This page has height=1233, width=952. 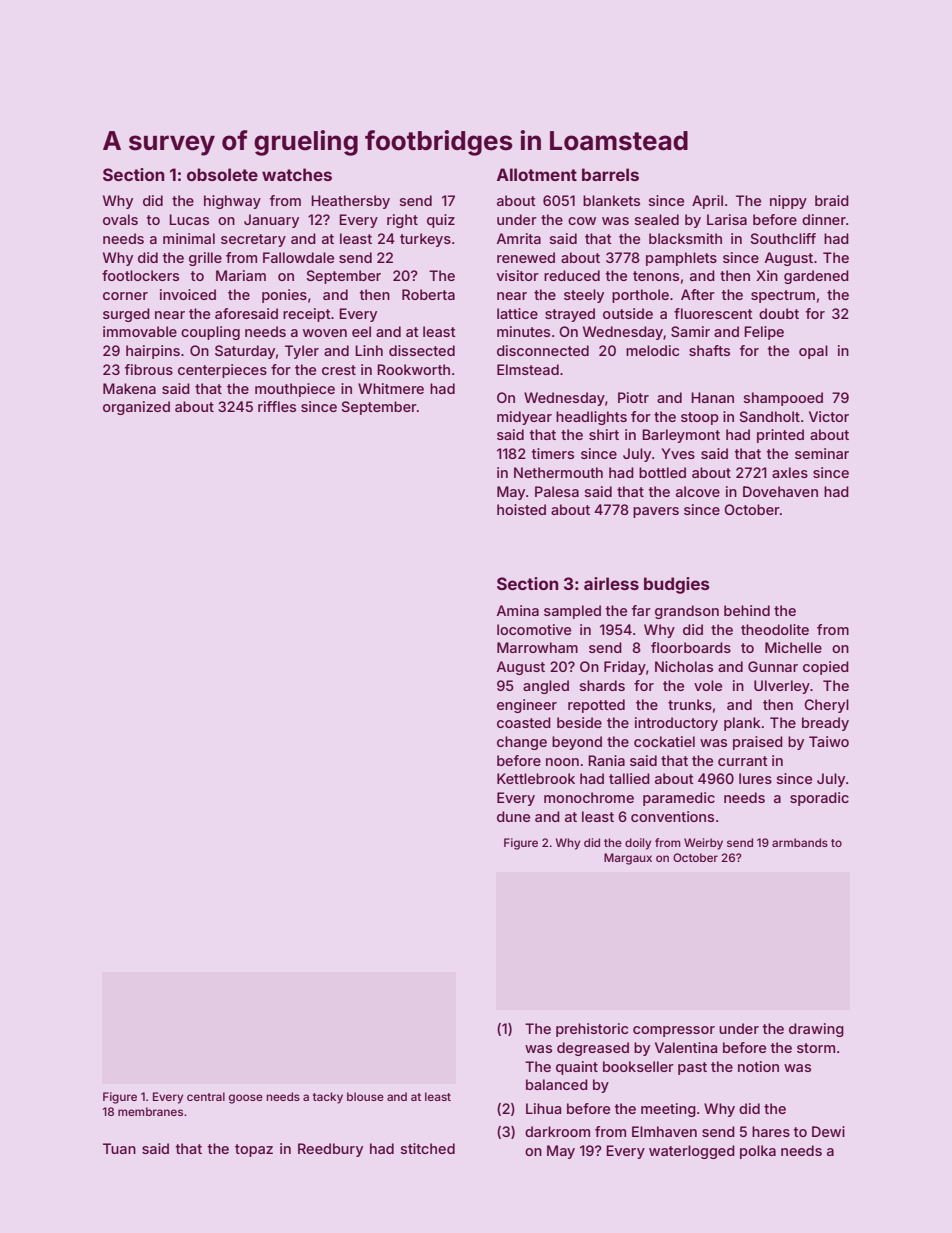 I want to click on trunks, so click(x=690, y=704).
